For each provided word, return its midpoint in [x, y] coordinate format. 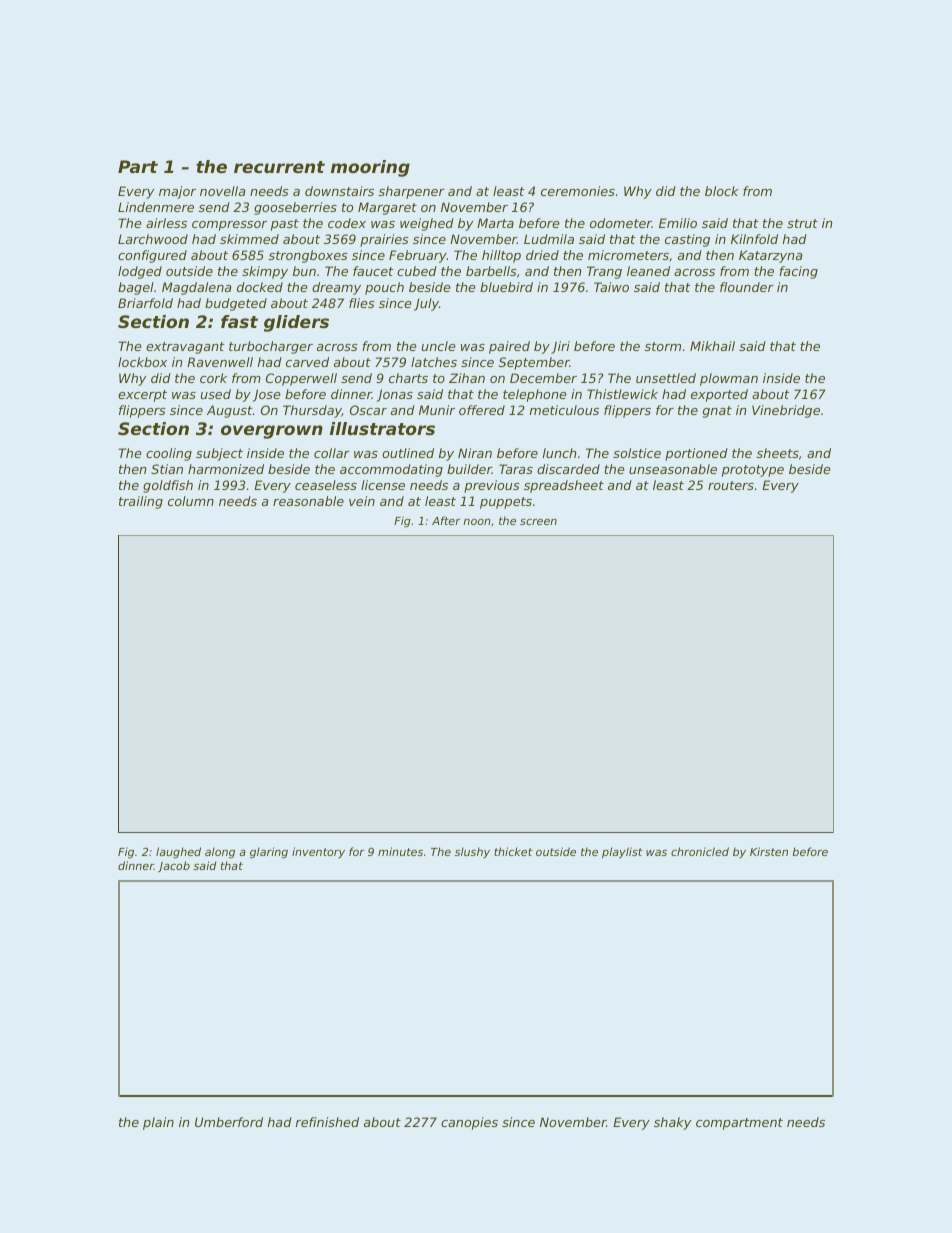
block [722, 191]
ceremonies [578, 191]
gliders [296, 323]
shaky [672, 1123]
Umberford [229, 1122]
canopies [469, 1123]
